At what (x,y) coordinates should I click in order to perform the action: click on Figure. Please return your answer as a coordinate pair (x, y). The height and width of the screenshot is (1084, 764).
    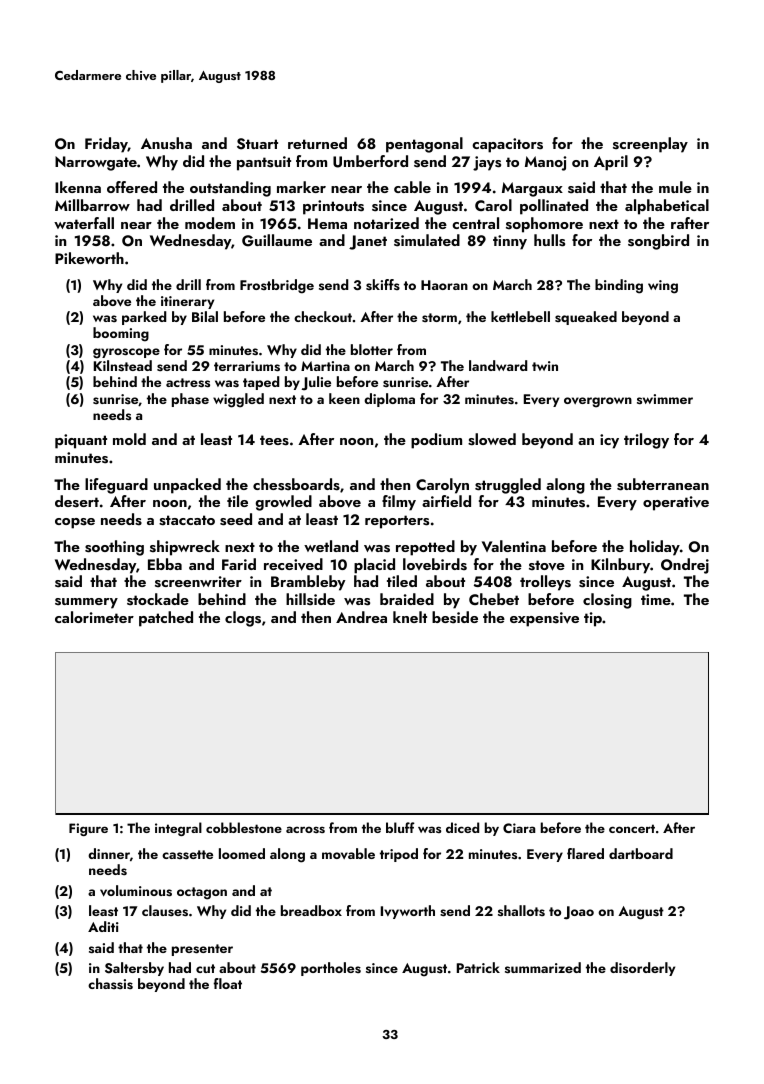
    Looking at the image, I should click on (88, 829).
